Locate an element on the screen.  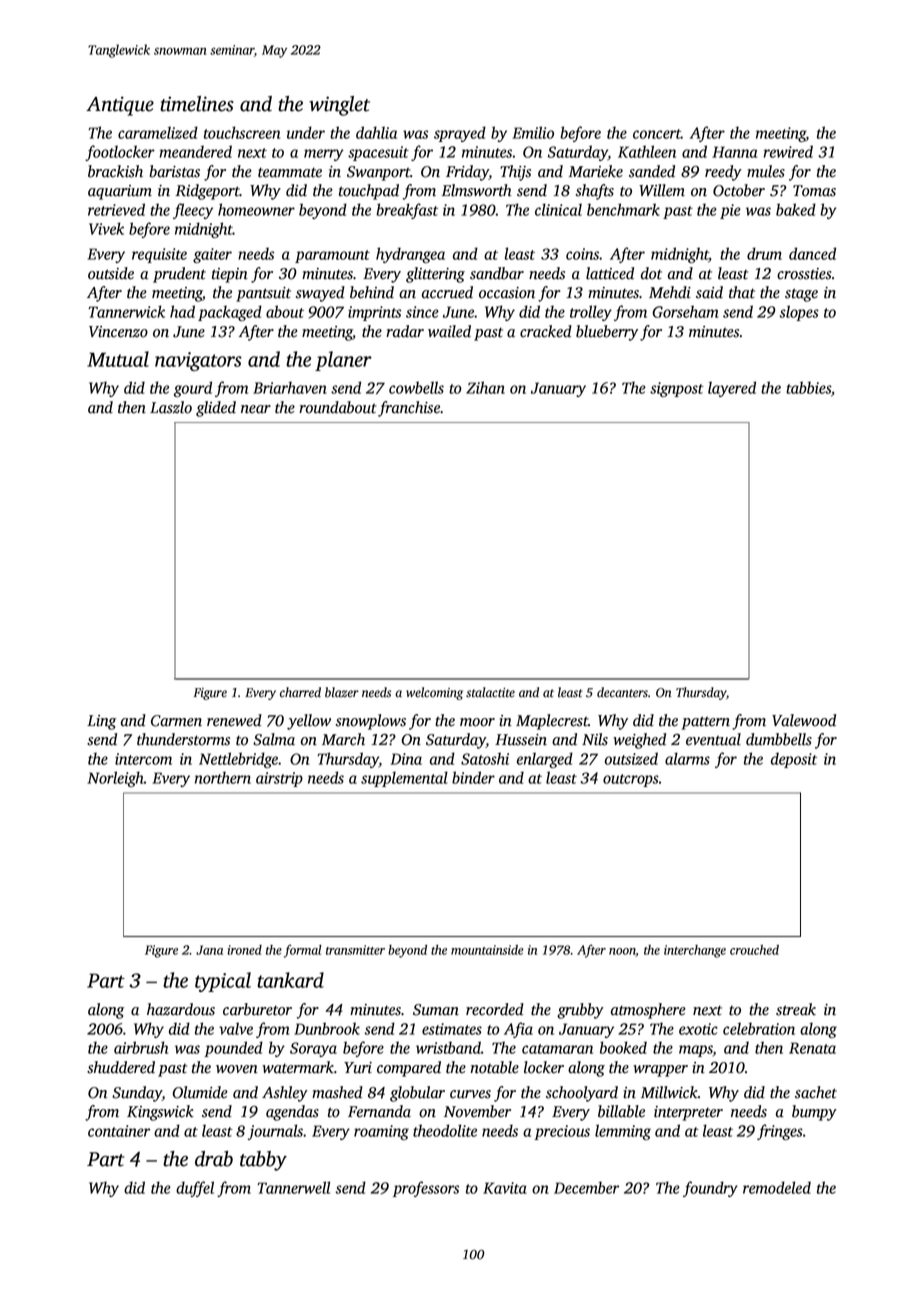
pie is located at coordinates (730, 211).
